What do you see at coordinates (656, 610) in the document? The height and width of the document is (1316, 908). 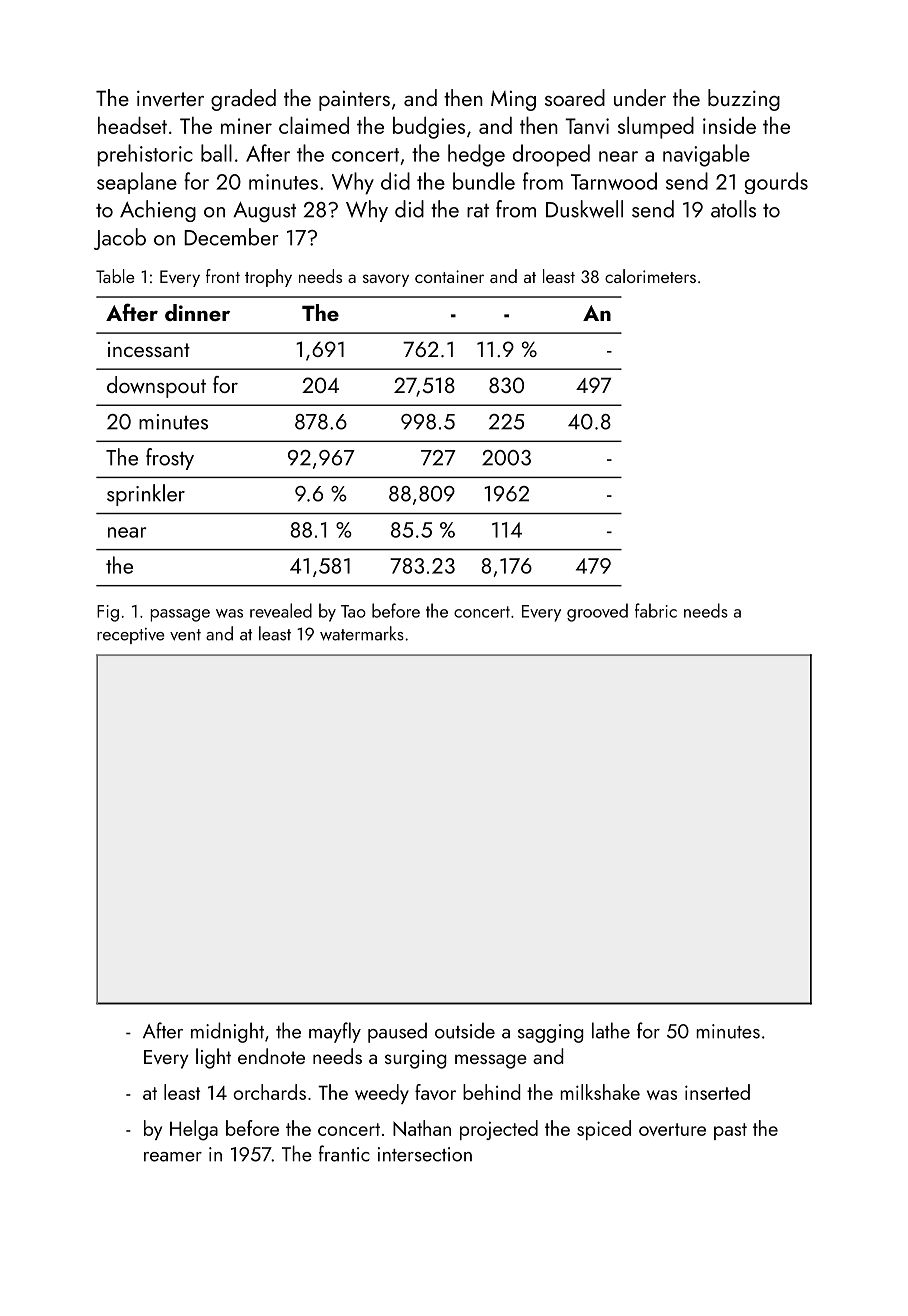 I see `fabric` at bounding box center [656, 610].
